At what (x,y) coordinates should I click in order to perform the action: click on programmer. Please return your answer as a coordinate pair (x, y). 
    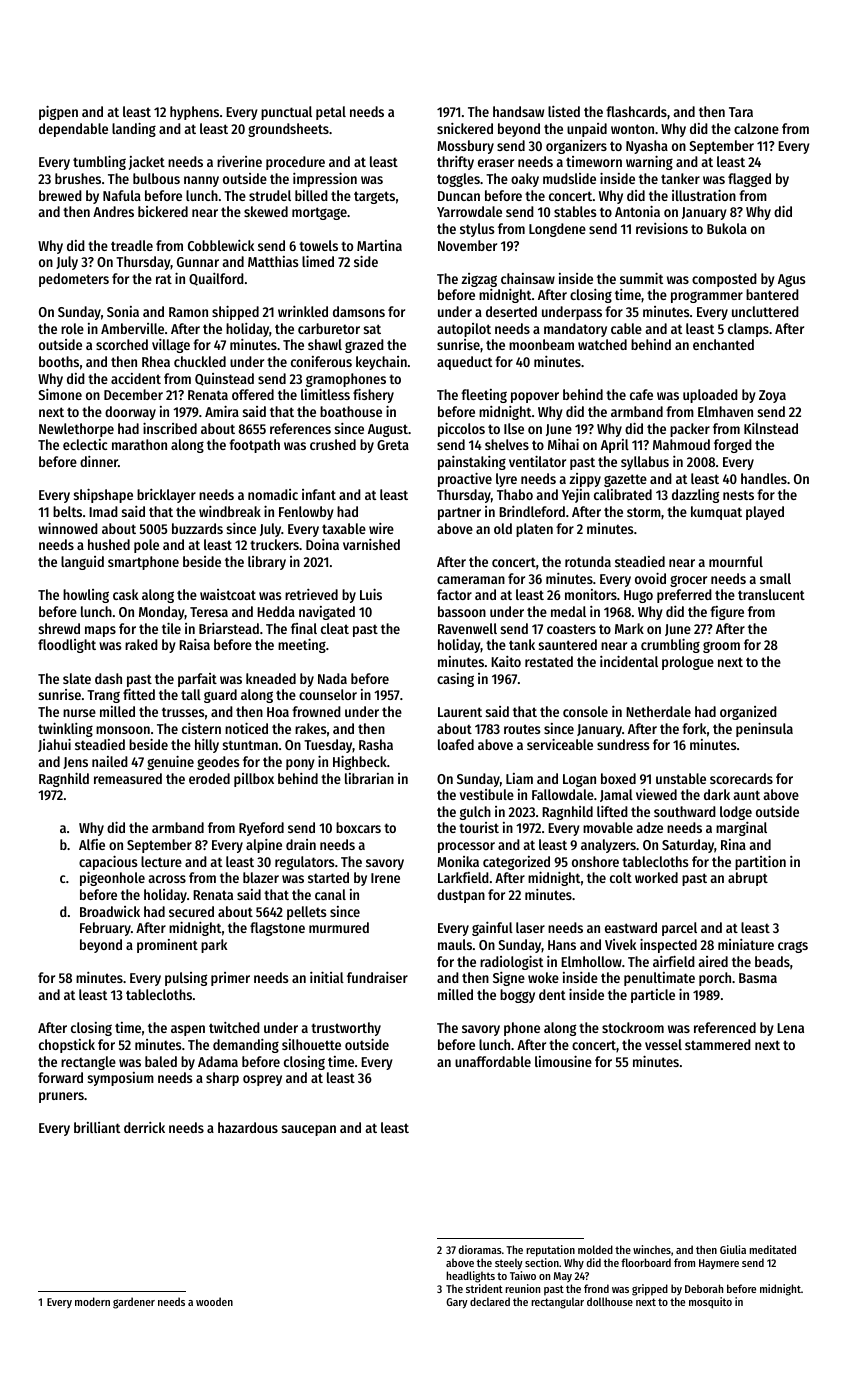
    Looking at the image, I should click on (707, 297).
